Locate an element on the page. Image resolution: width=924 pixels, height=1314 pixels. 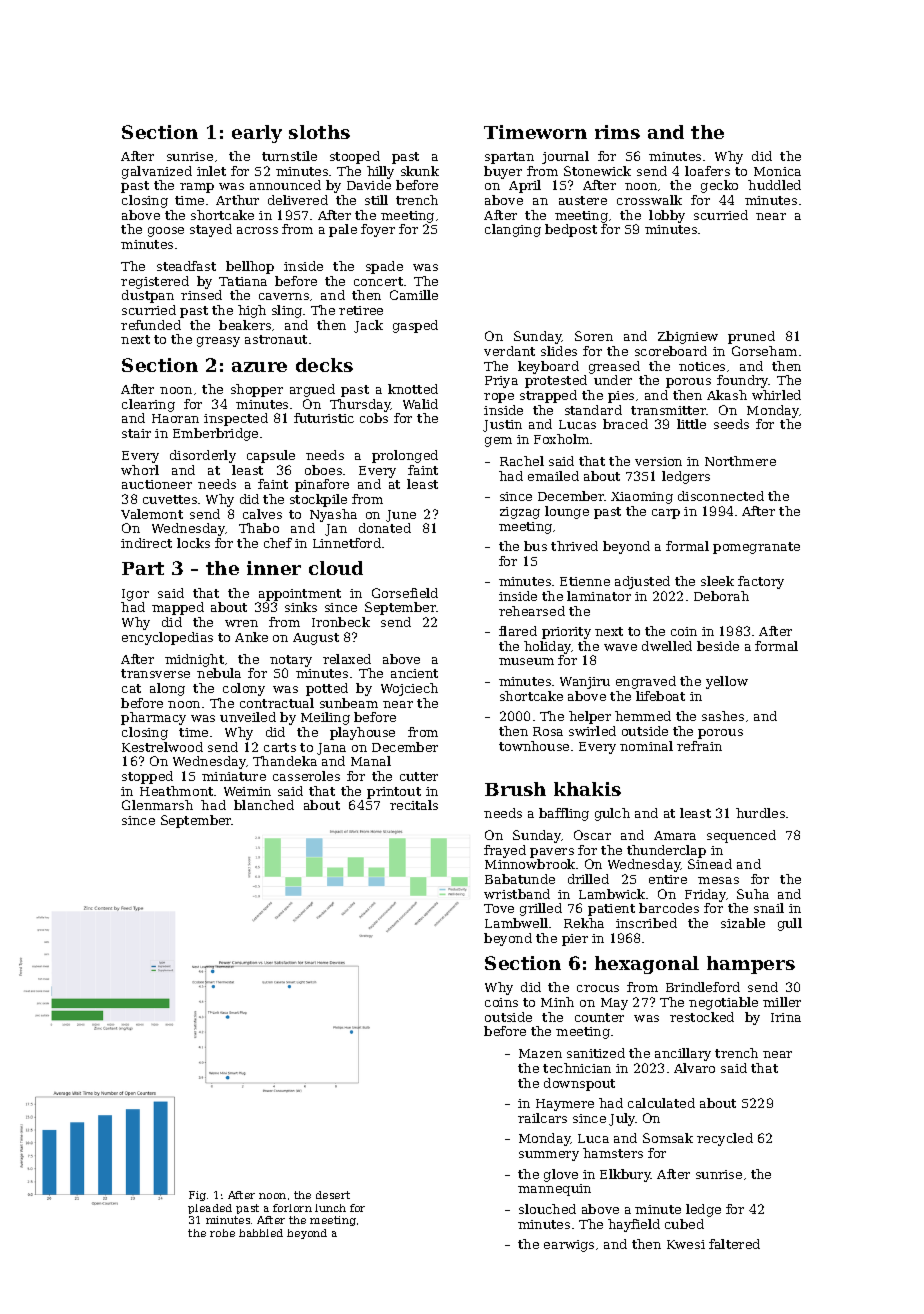
earwigs is located at coordinates (569, 1246).
